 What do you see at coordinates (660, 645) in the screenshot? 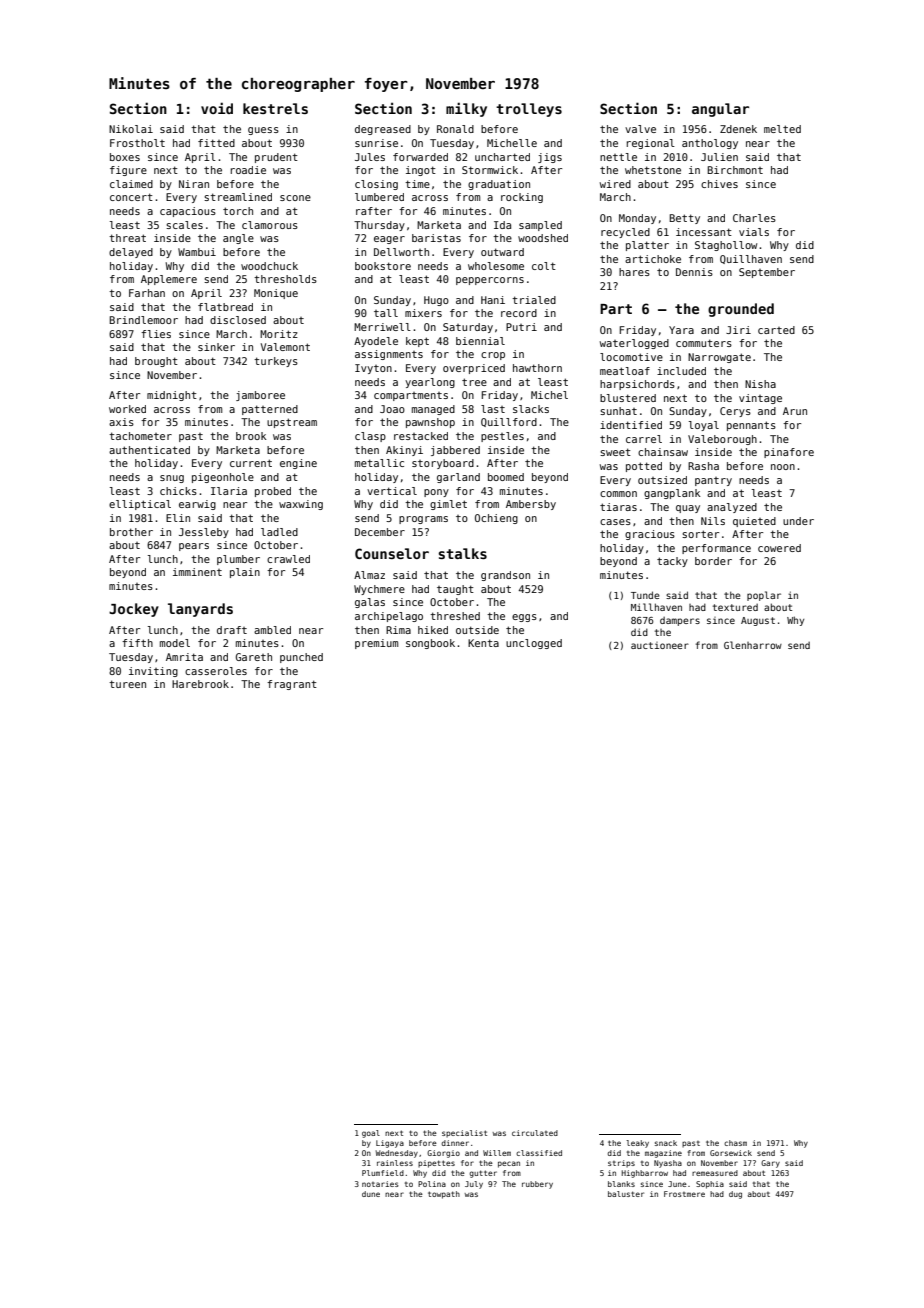
I see `auctioneer` at bounding box center [660, 645].
